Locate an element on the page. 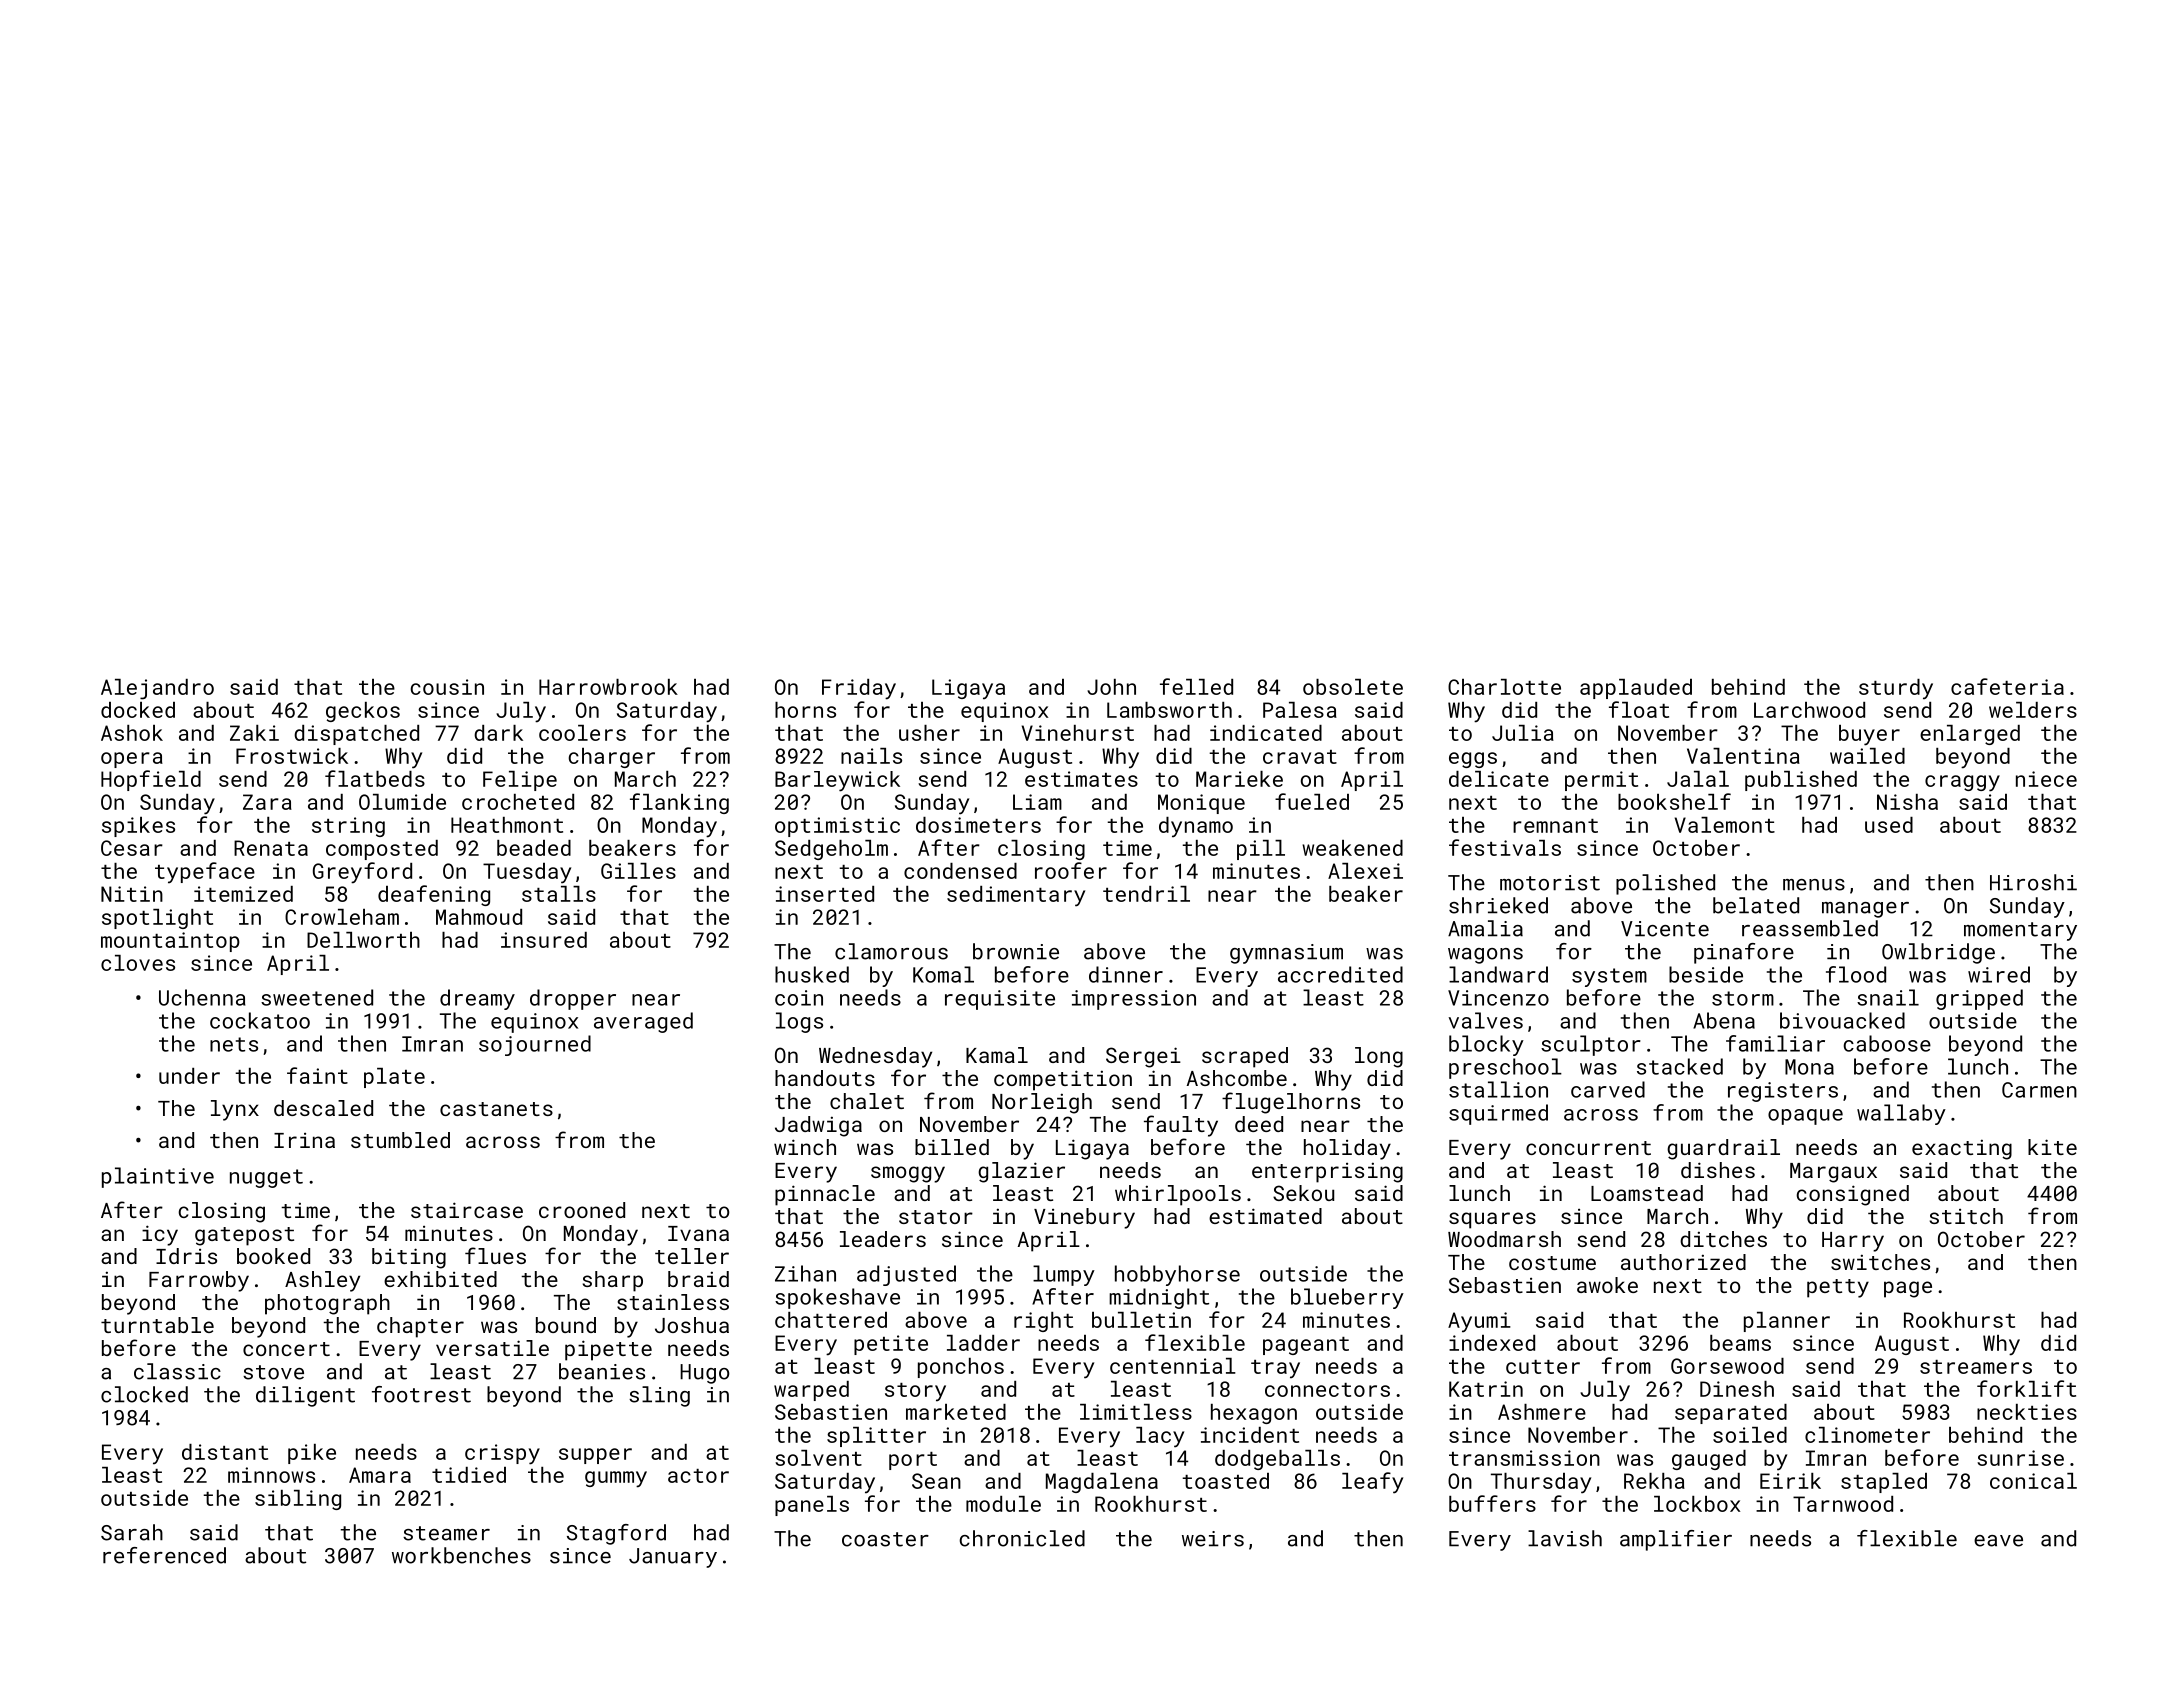  deed is located at coordinates (1259, 1124).
